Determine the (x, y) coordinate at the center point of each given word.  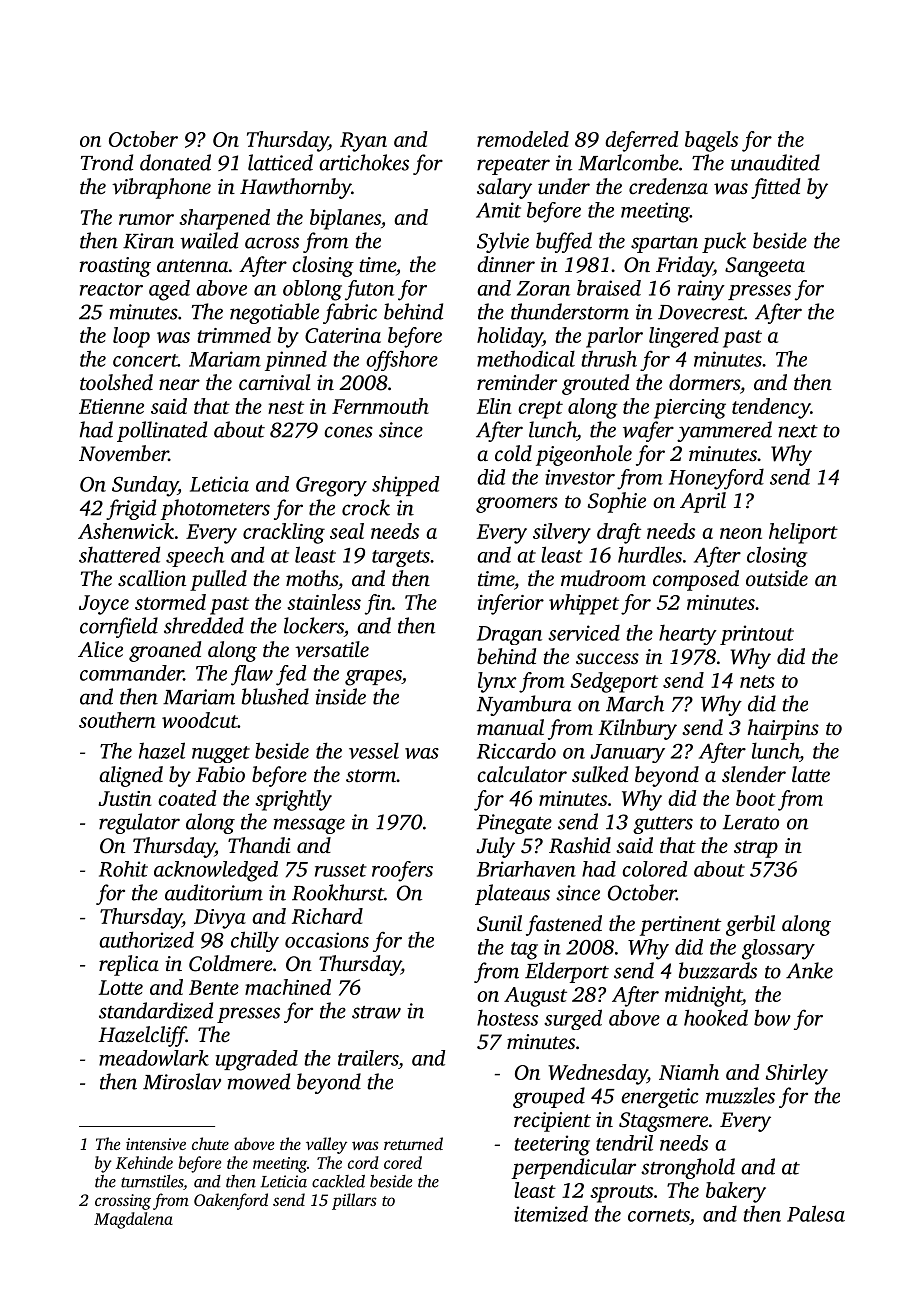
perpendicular (573, 1168)
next (798, 431)
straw (376, 1012)
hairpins (783, 729)
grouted (595, 384)
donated (175, 162)
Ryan (363, 142)
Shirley (796, 1074)
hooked (716, 1017)
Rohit (123, 869)
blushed (275, 696)
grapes (373, 678)
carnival (274, 382)
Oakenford (231, 1201)
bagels (711, 141)
